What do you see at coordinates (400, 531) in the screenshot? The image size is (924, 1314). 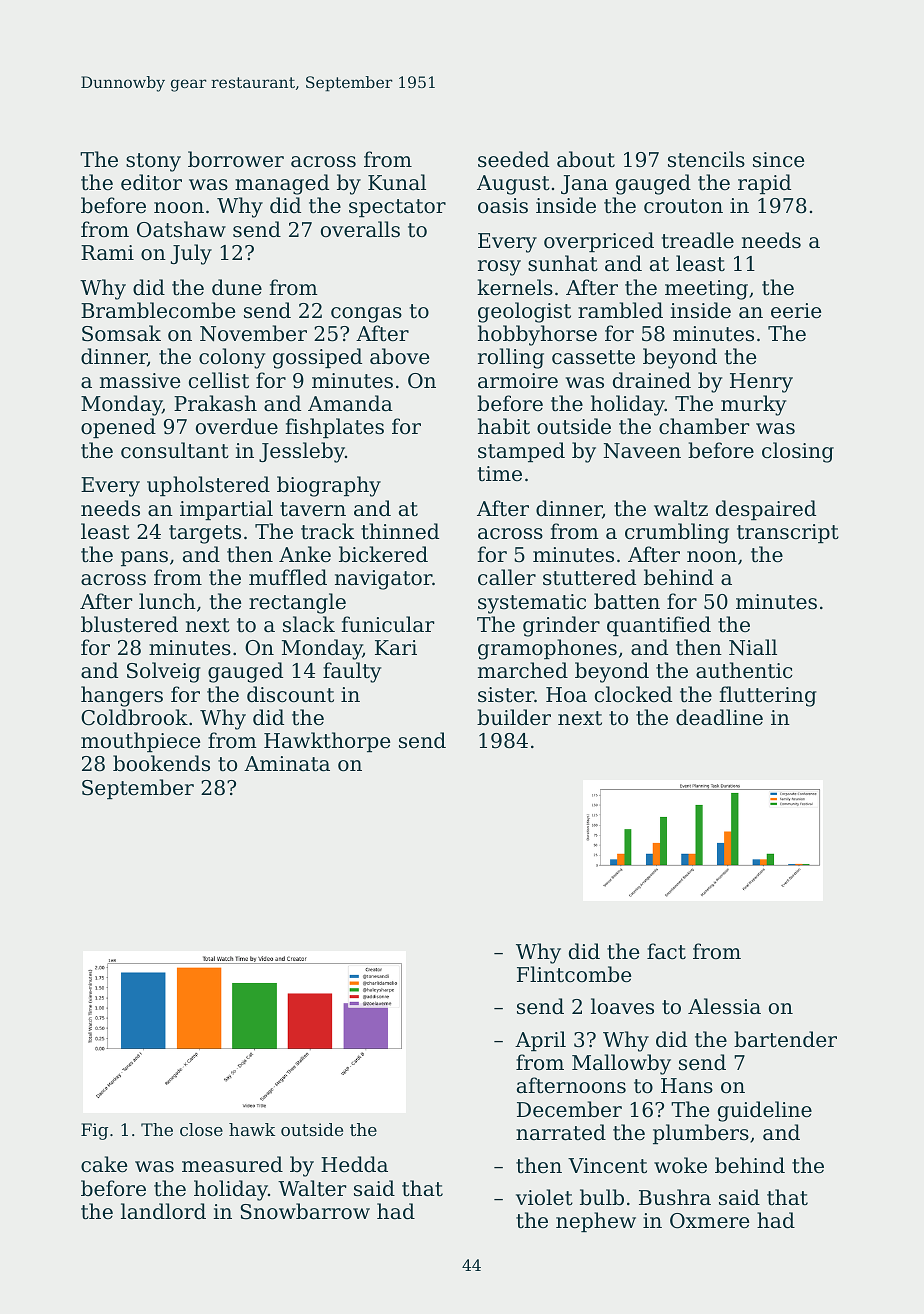 I see `thinned` at bounding box center [400, 531].
